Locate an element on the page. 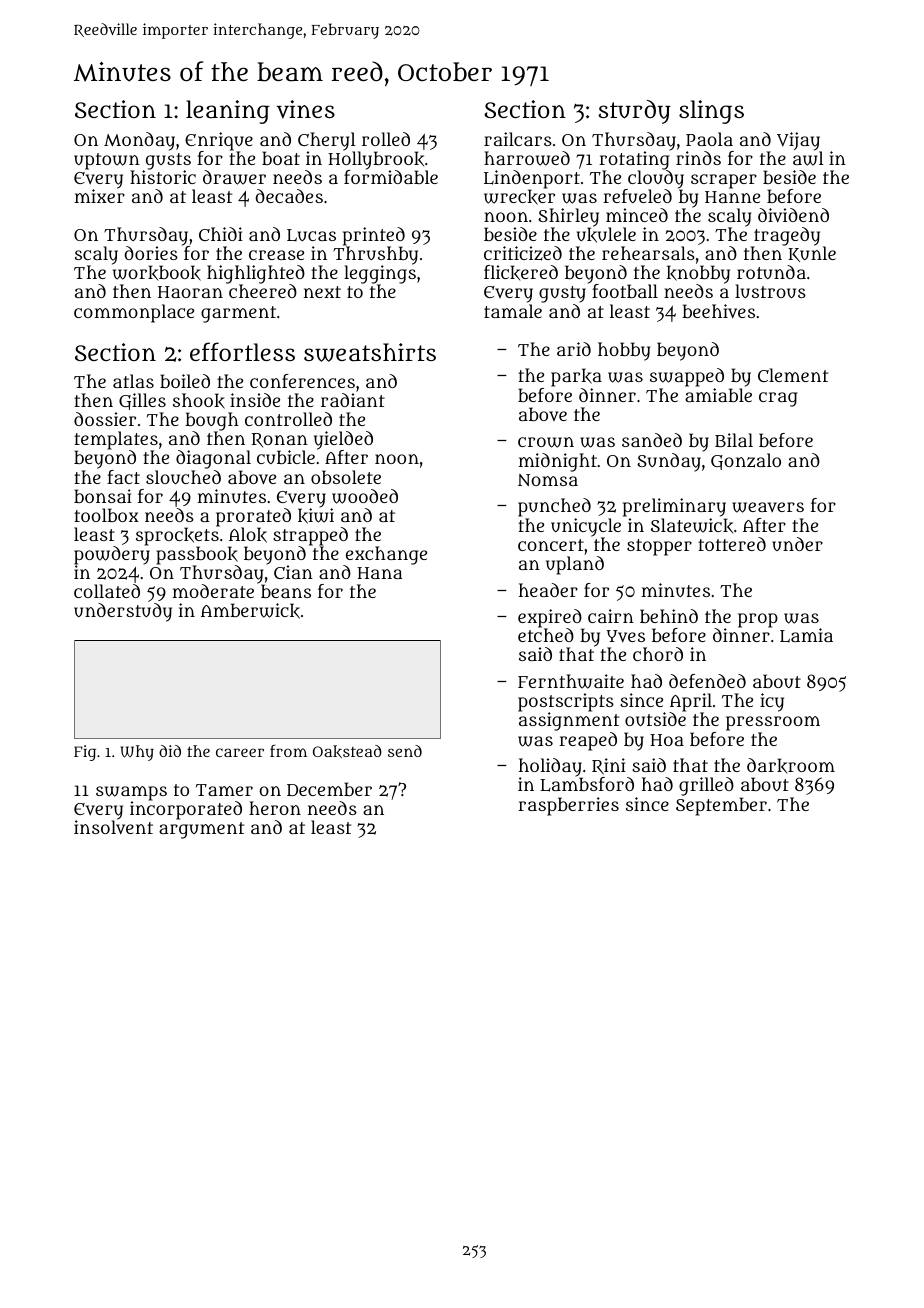 The height and width of the page is (1308, 924). wooded is located at coordinates (365, 496).
